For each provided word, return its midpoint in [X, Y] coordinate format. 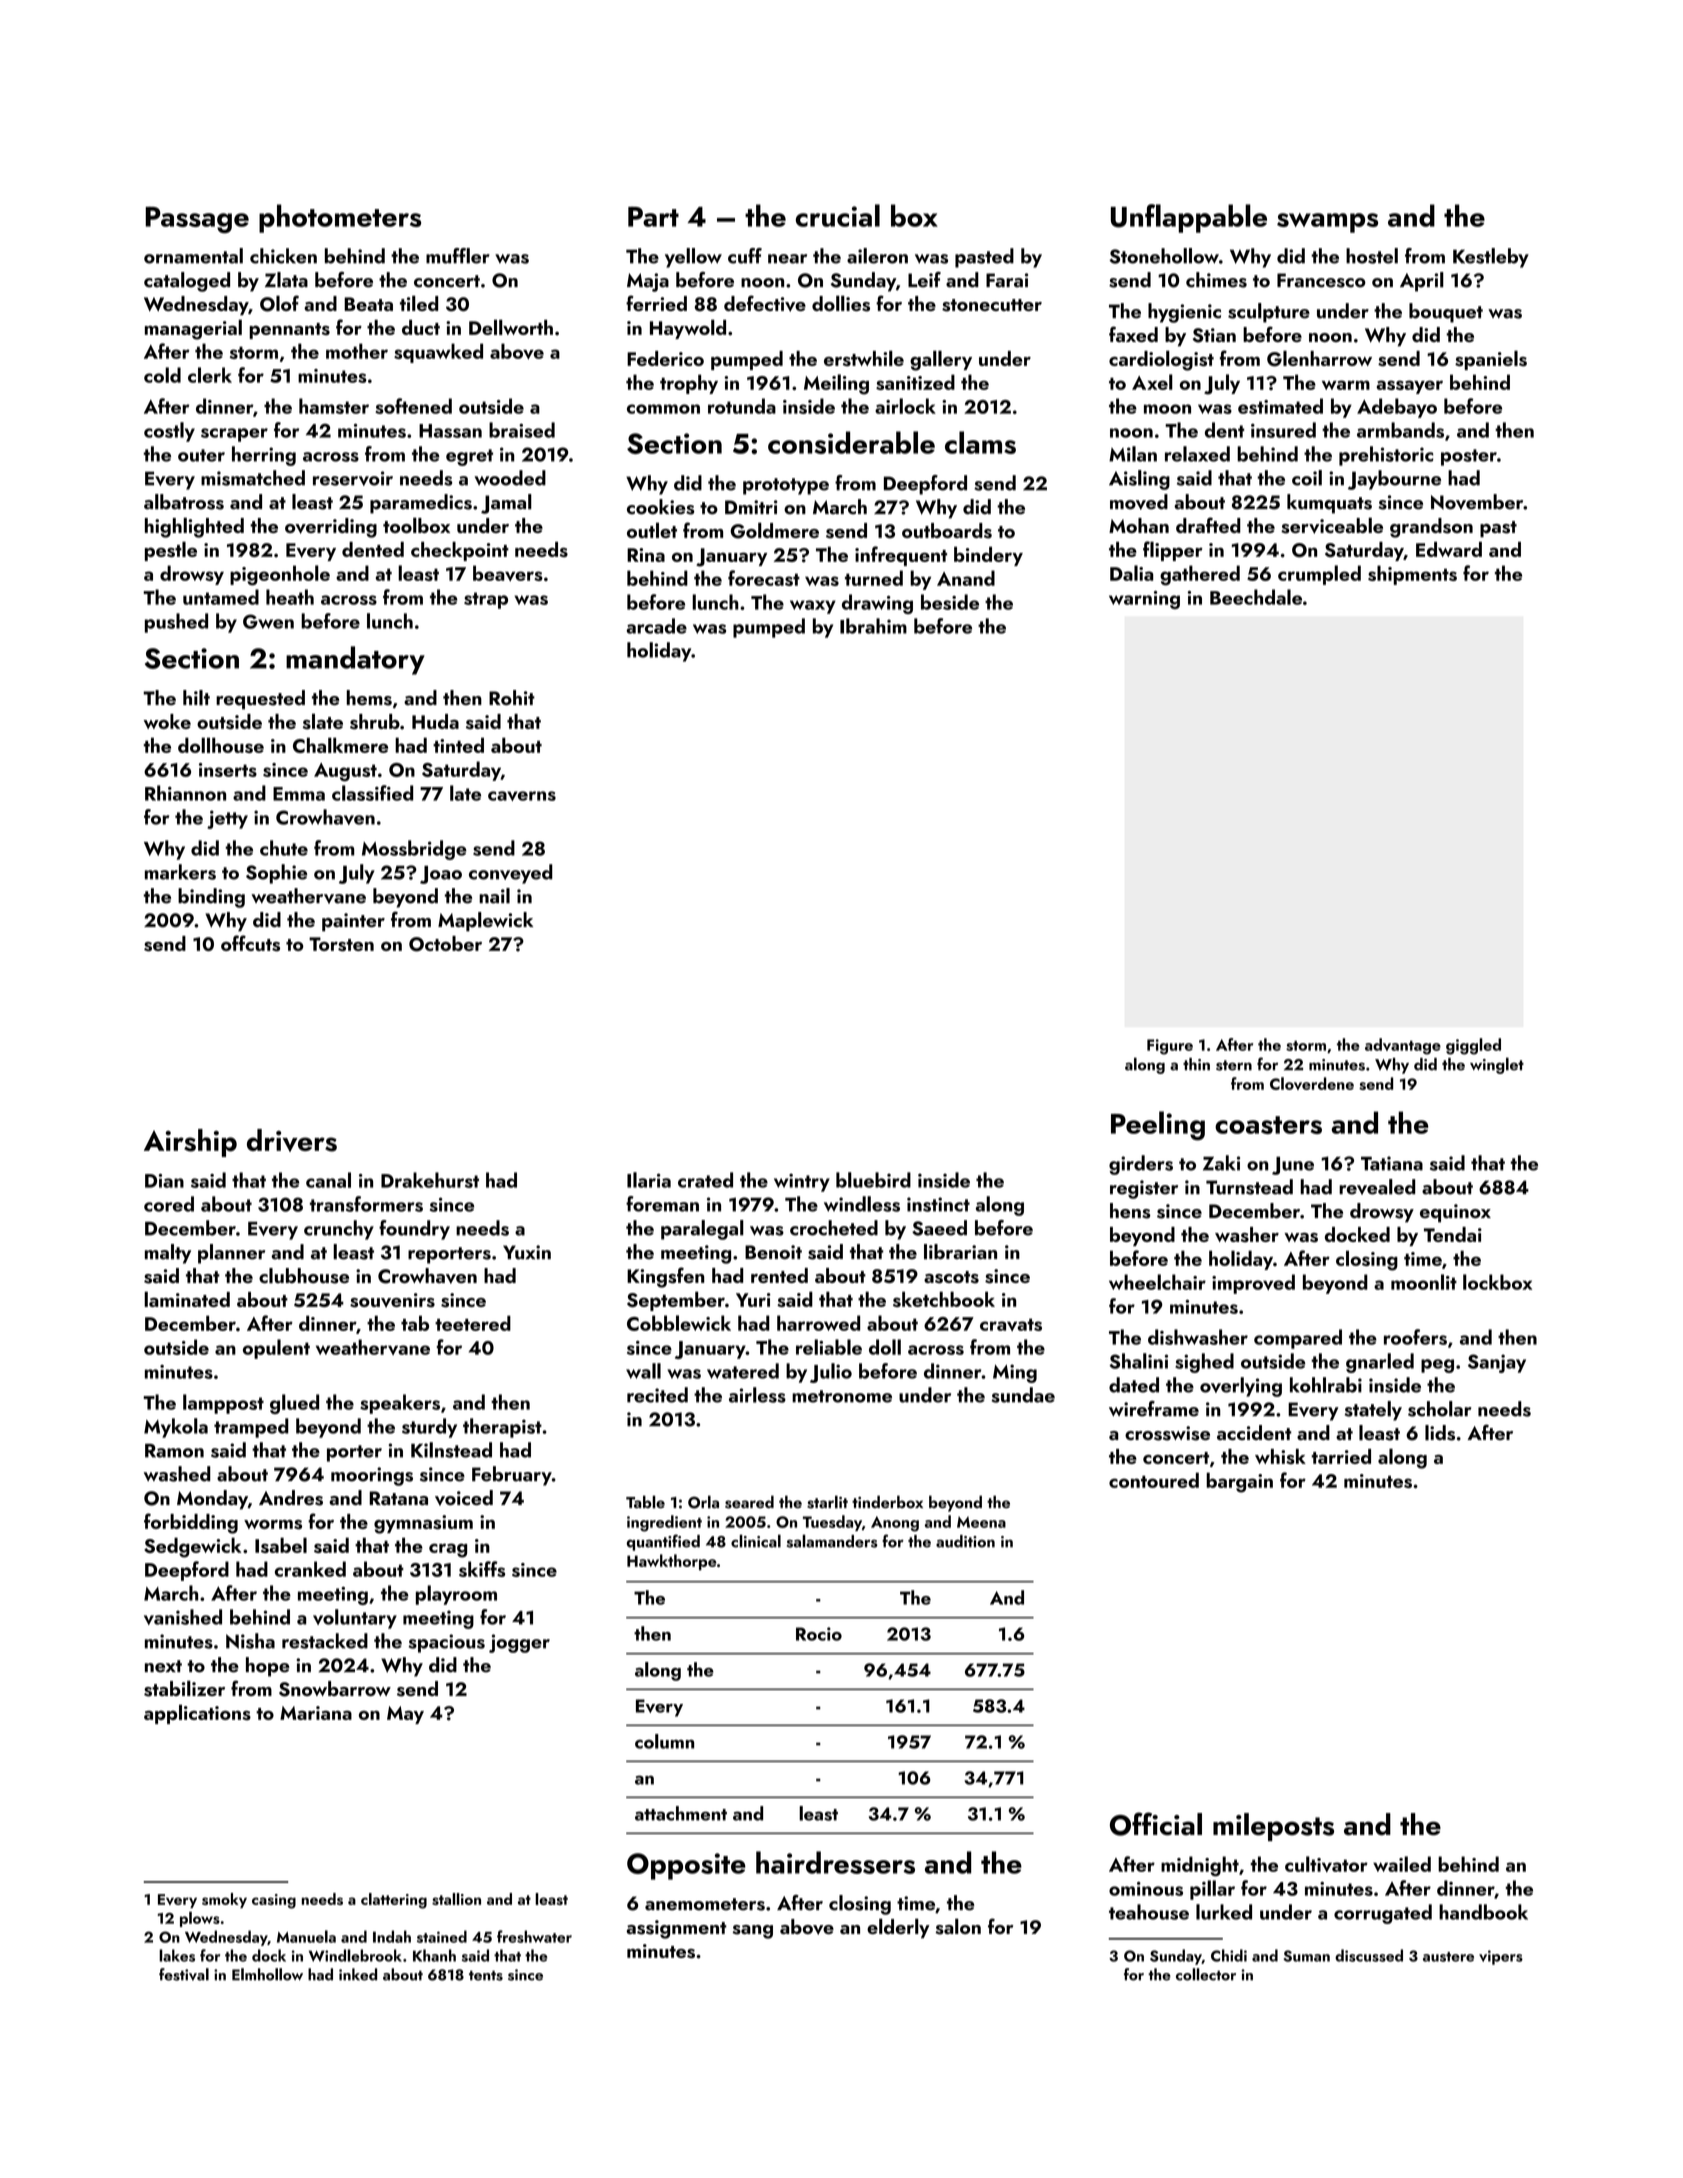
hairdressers [835, 1862]
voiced [464, 1498]
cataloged [187, 282]
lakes [177, 1955]
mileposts [1273, 1827]
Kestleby [1491, 258]
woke [167, 721]
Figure [1170, 1047]
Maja [648, 282]
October [445, 944]
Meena [981, 1522]
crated [705, 1180]
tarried [1341, 1456]
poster [1469, 457]
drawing [877, 604]
